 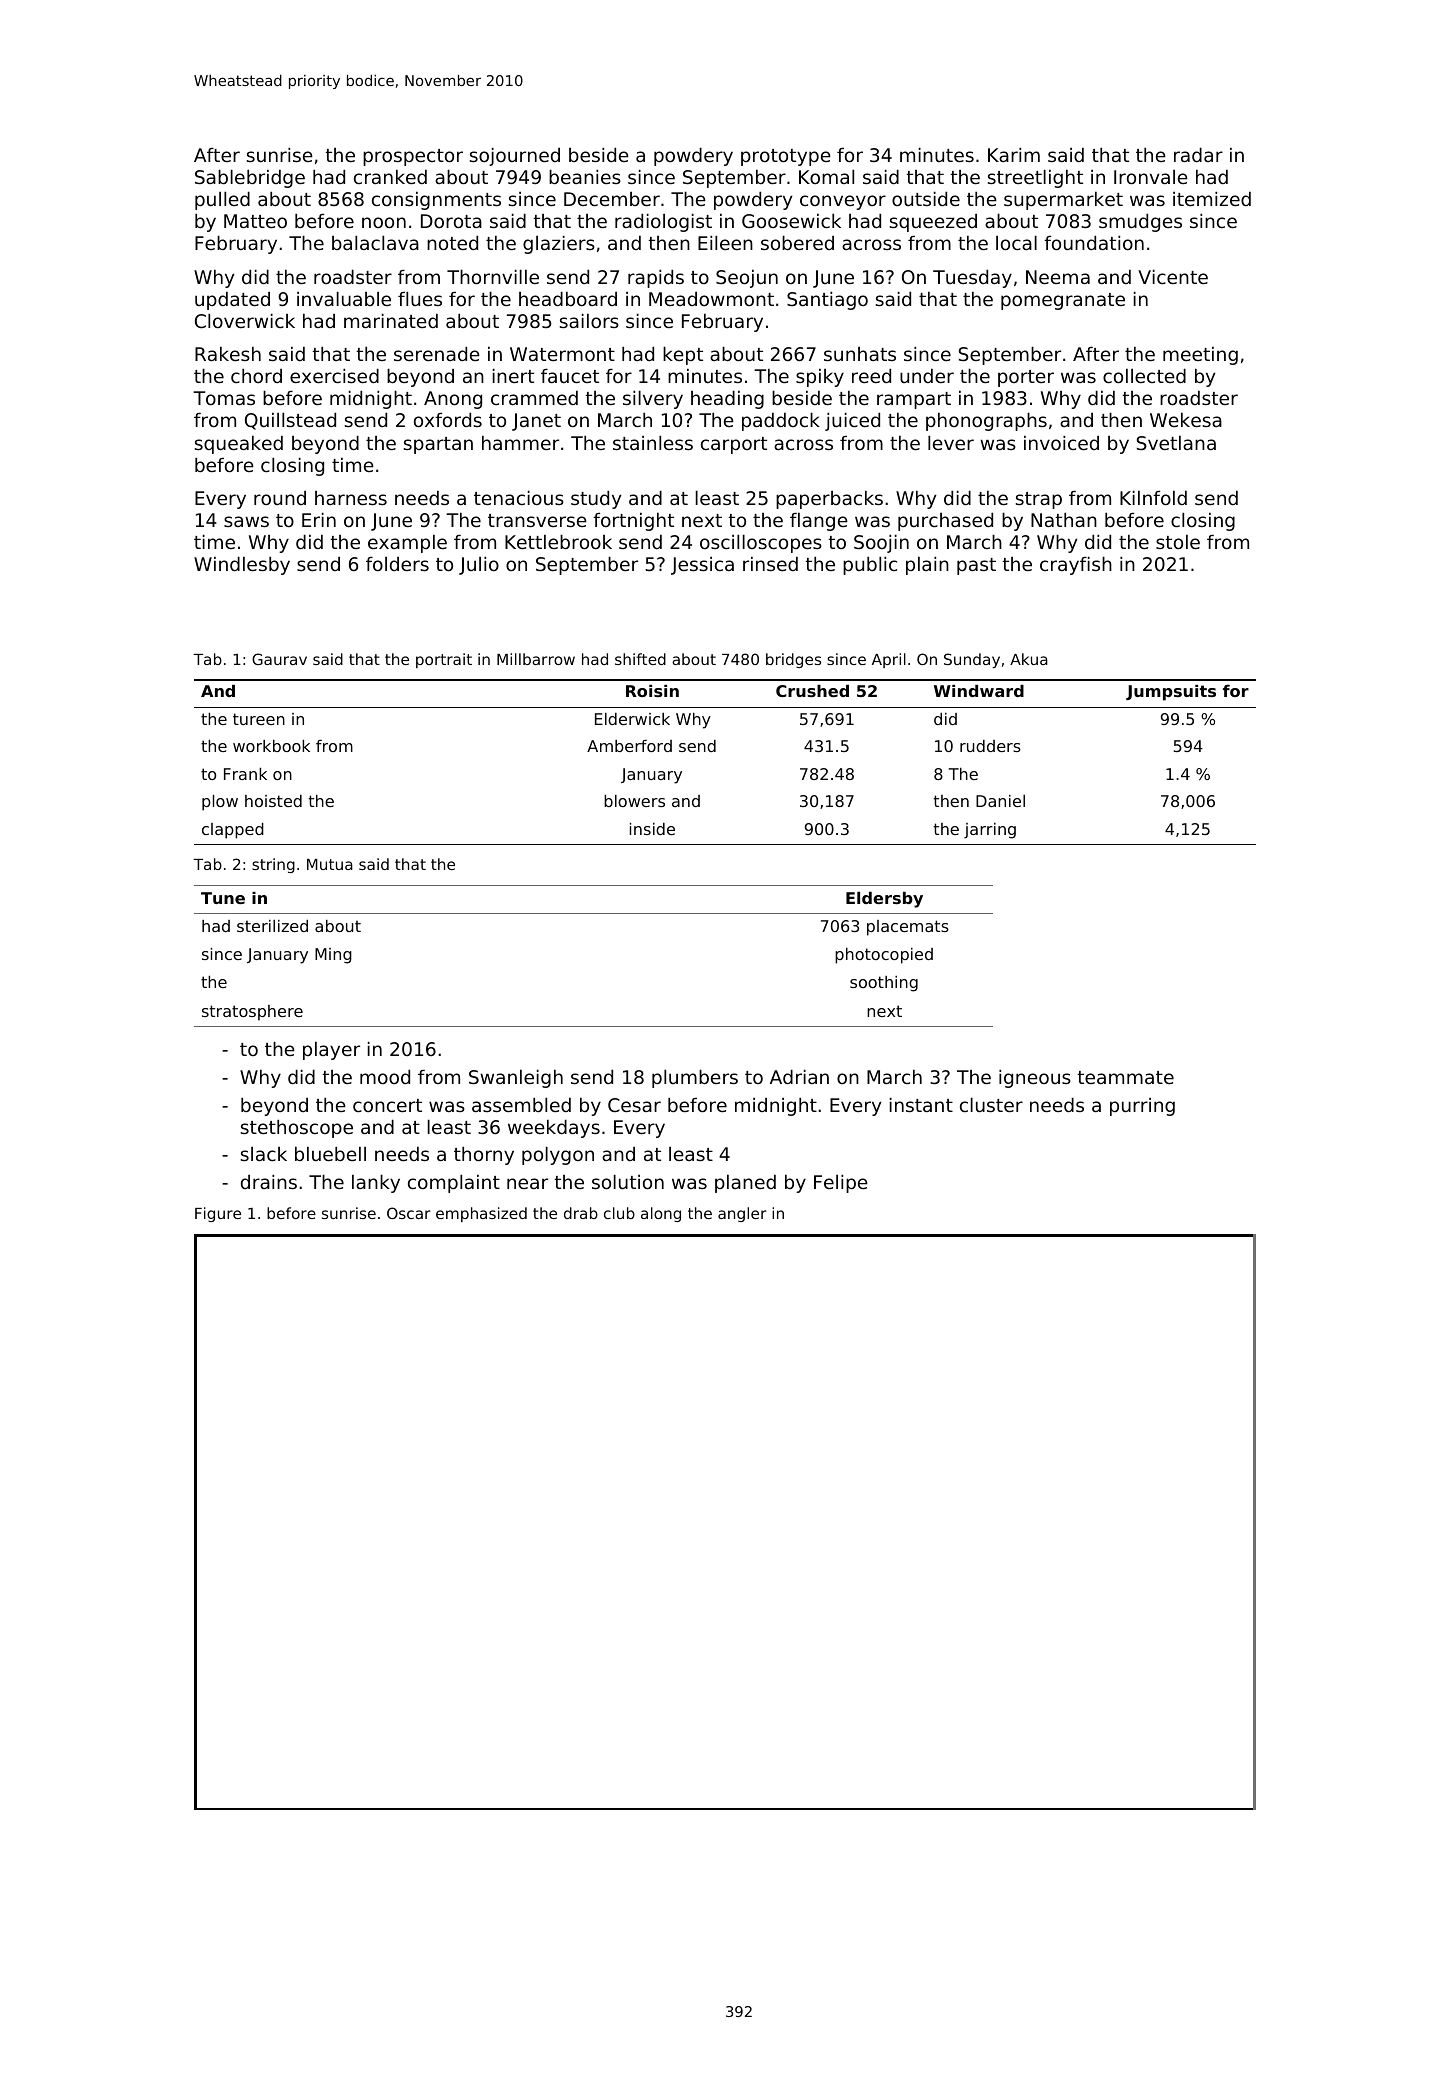 I want to click on squeaked, so click(x=239, y=444).
